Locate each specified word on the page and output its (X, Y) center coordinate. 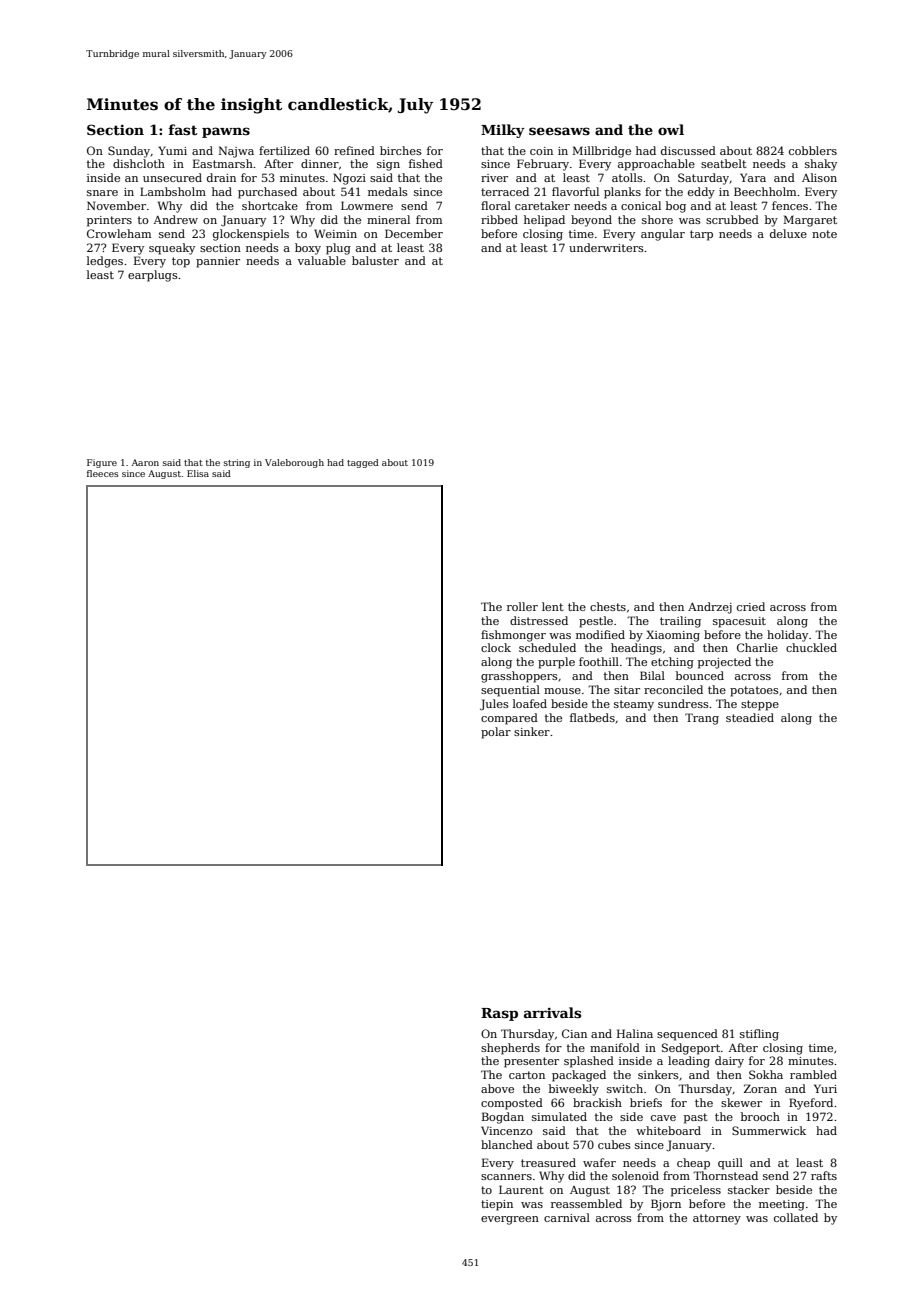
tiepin (497, 1205)
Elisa (198, 473)
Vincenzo (507, 1130)
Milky (503, 131)
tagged (363, 463)
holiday (787, 636)
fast (183, 129)
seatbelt (724, 163)
